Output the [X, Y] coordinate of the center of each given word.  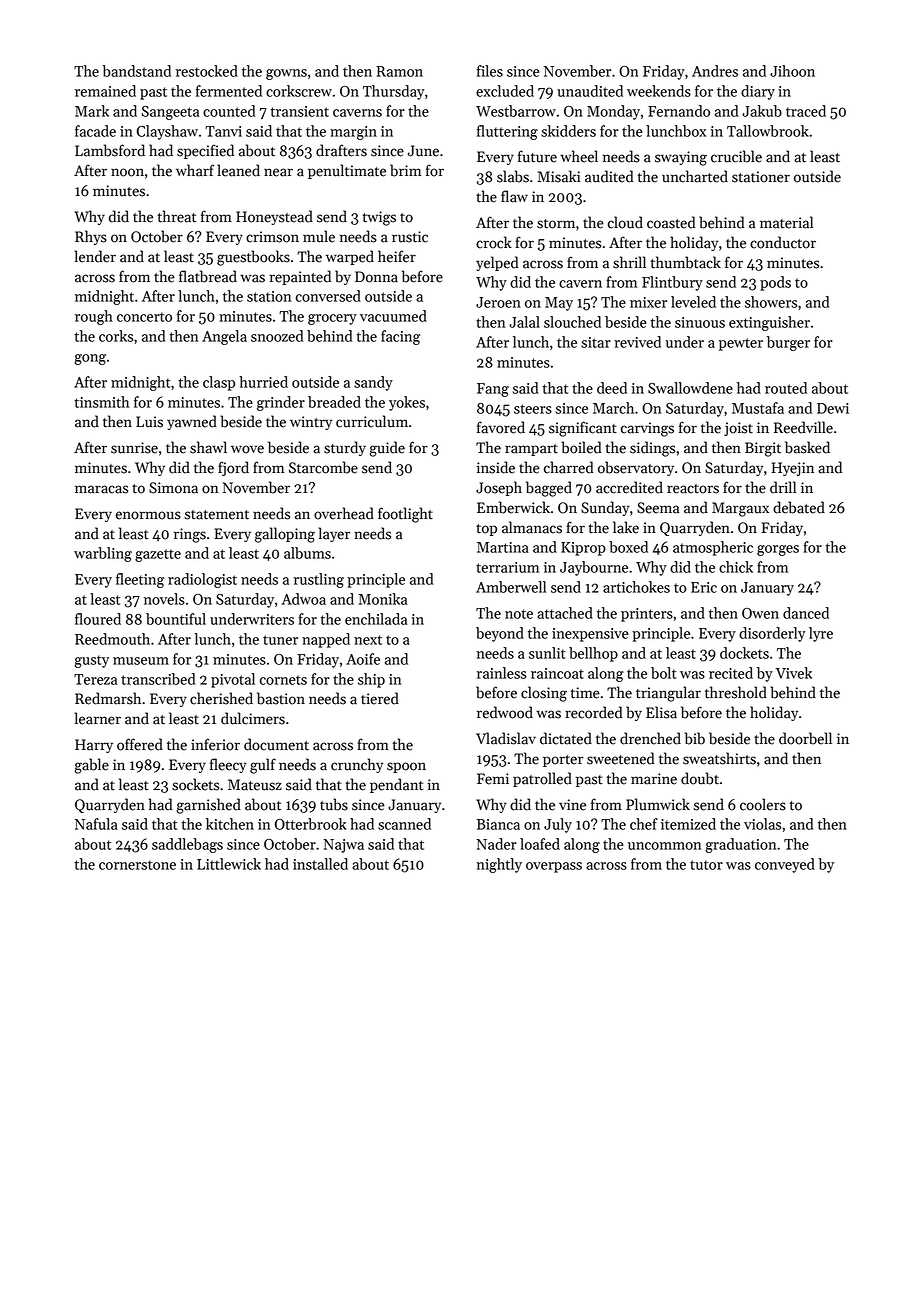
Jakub [762, 111]
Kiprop [583, 549]
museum [141, 661]
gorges [778, 550]
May [559, 304]
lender [95, 256]
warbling [103, 554]
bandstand [136, 71]
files [490, 71]
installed [320, 864]
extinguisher [769, 323]
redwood [505, 712]
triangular [668, 694]
